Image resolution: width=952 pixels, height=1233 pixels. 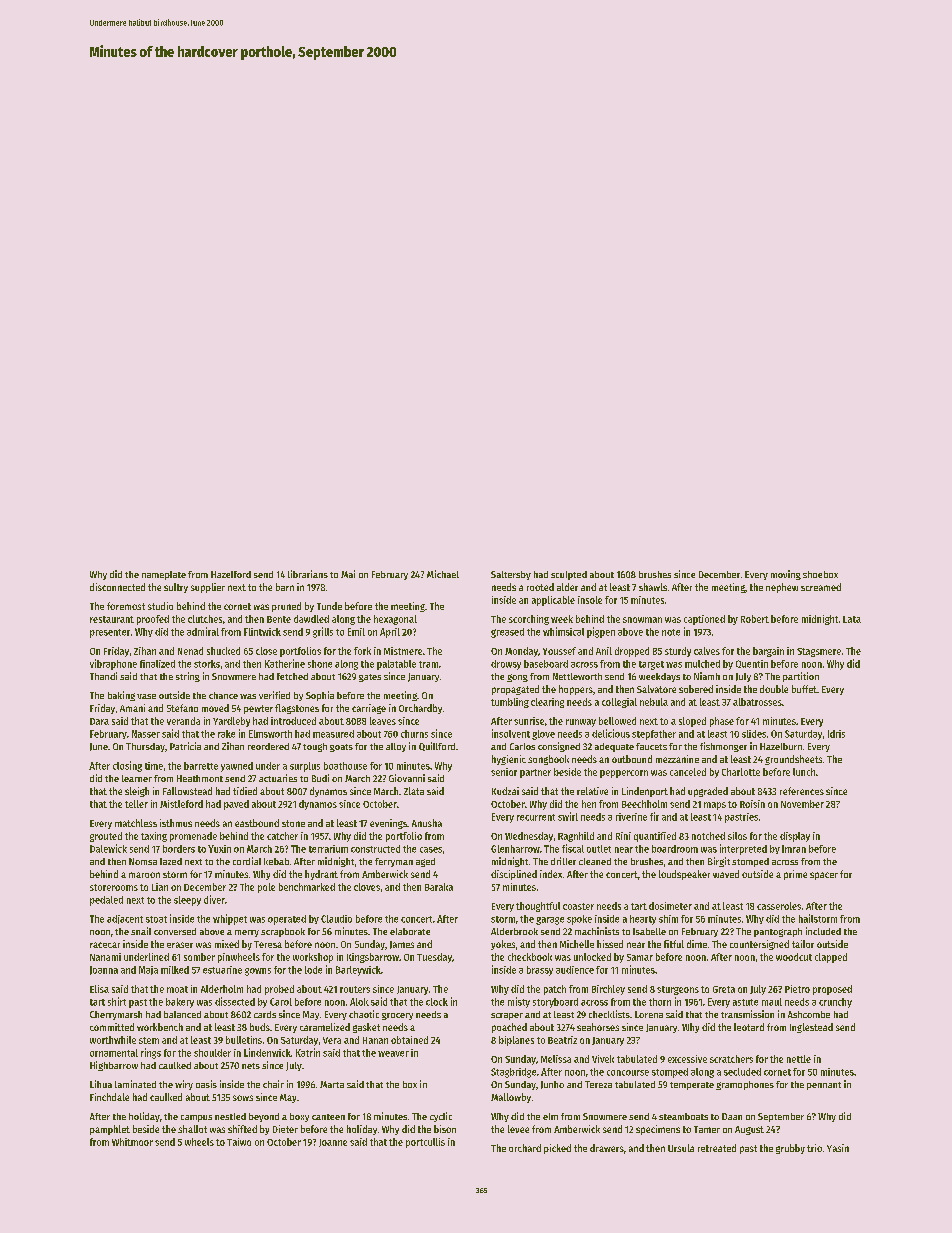 What do you see at coordinates (104, 970) in the page?
I see `Joanna` at bounding box center [104, 970].
